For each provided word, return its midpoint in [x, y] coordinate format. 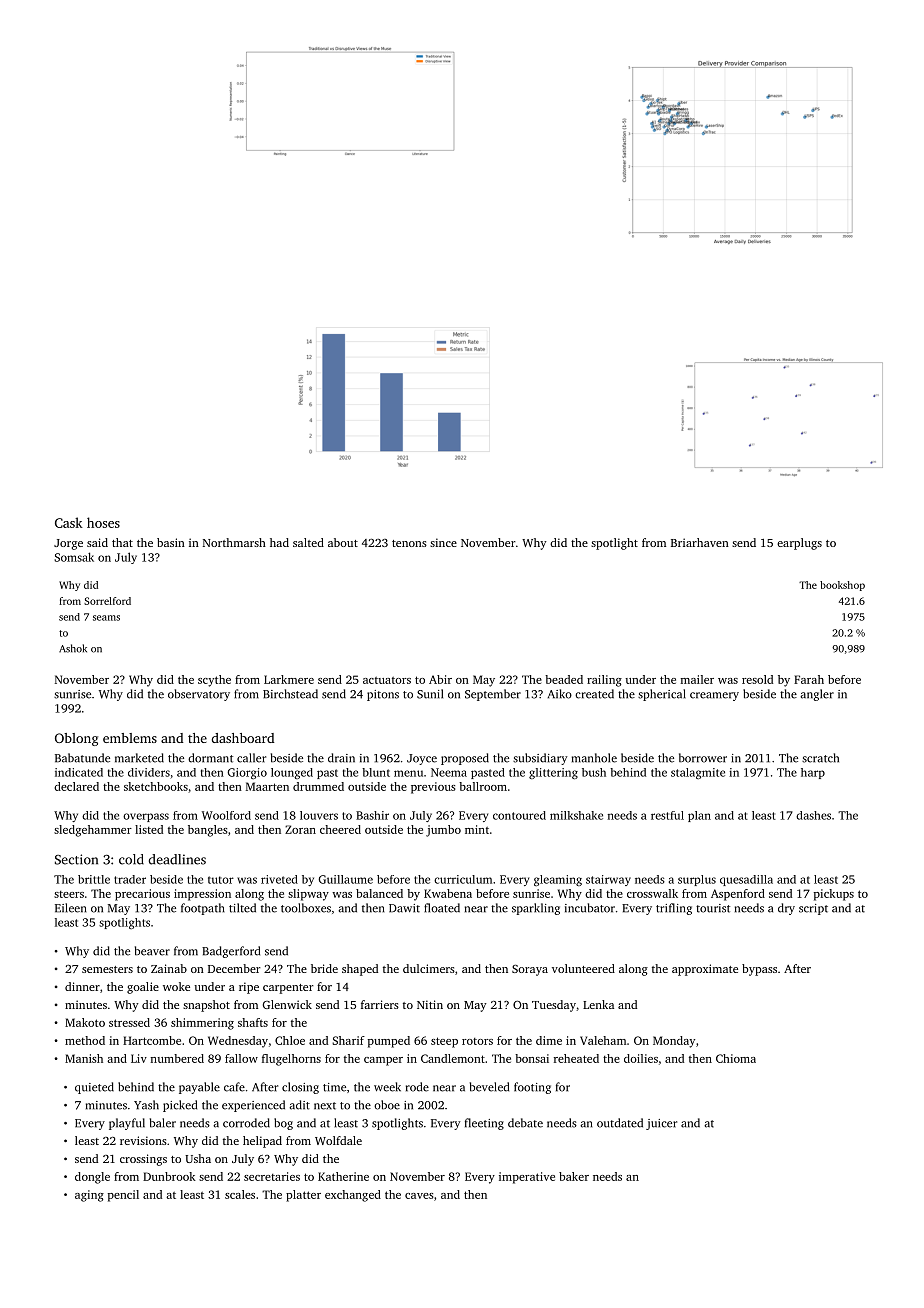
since [443, 542]
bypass [759, 970]
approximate [705, 970]
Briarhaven [700, 542]
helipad [262, 1142]
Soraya [530, 970]
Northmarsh [234, 542]
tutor [221, 880]
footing [532, 1088]
